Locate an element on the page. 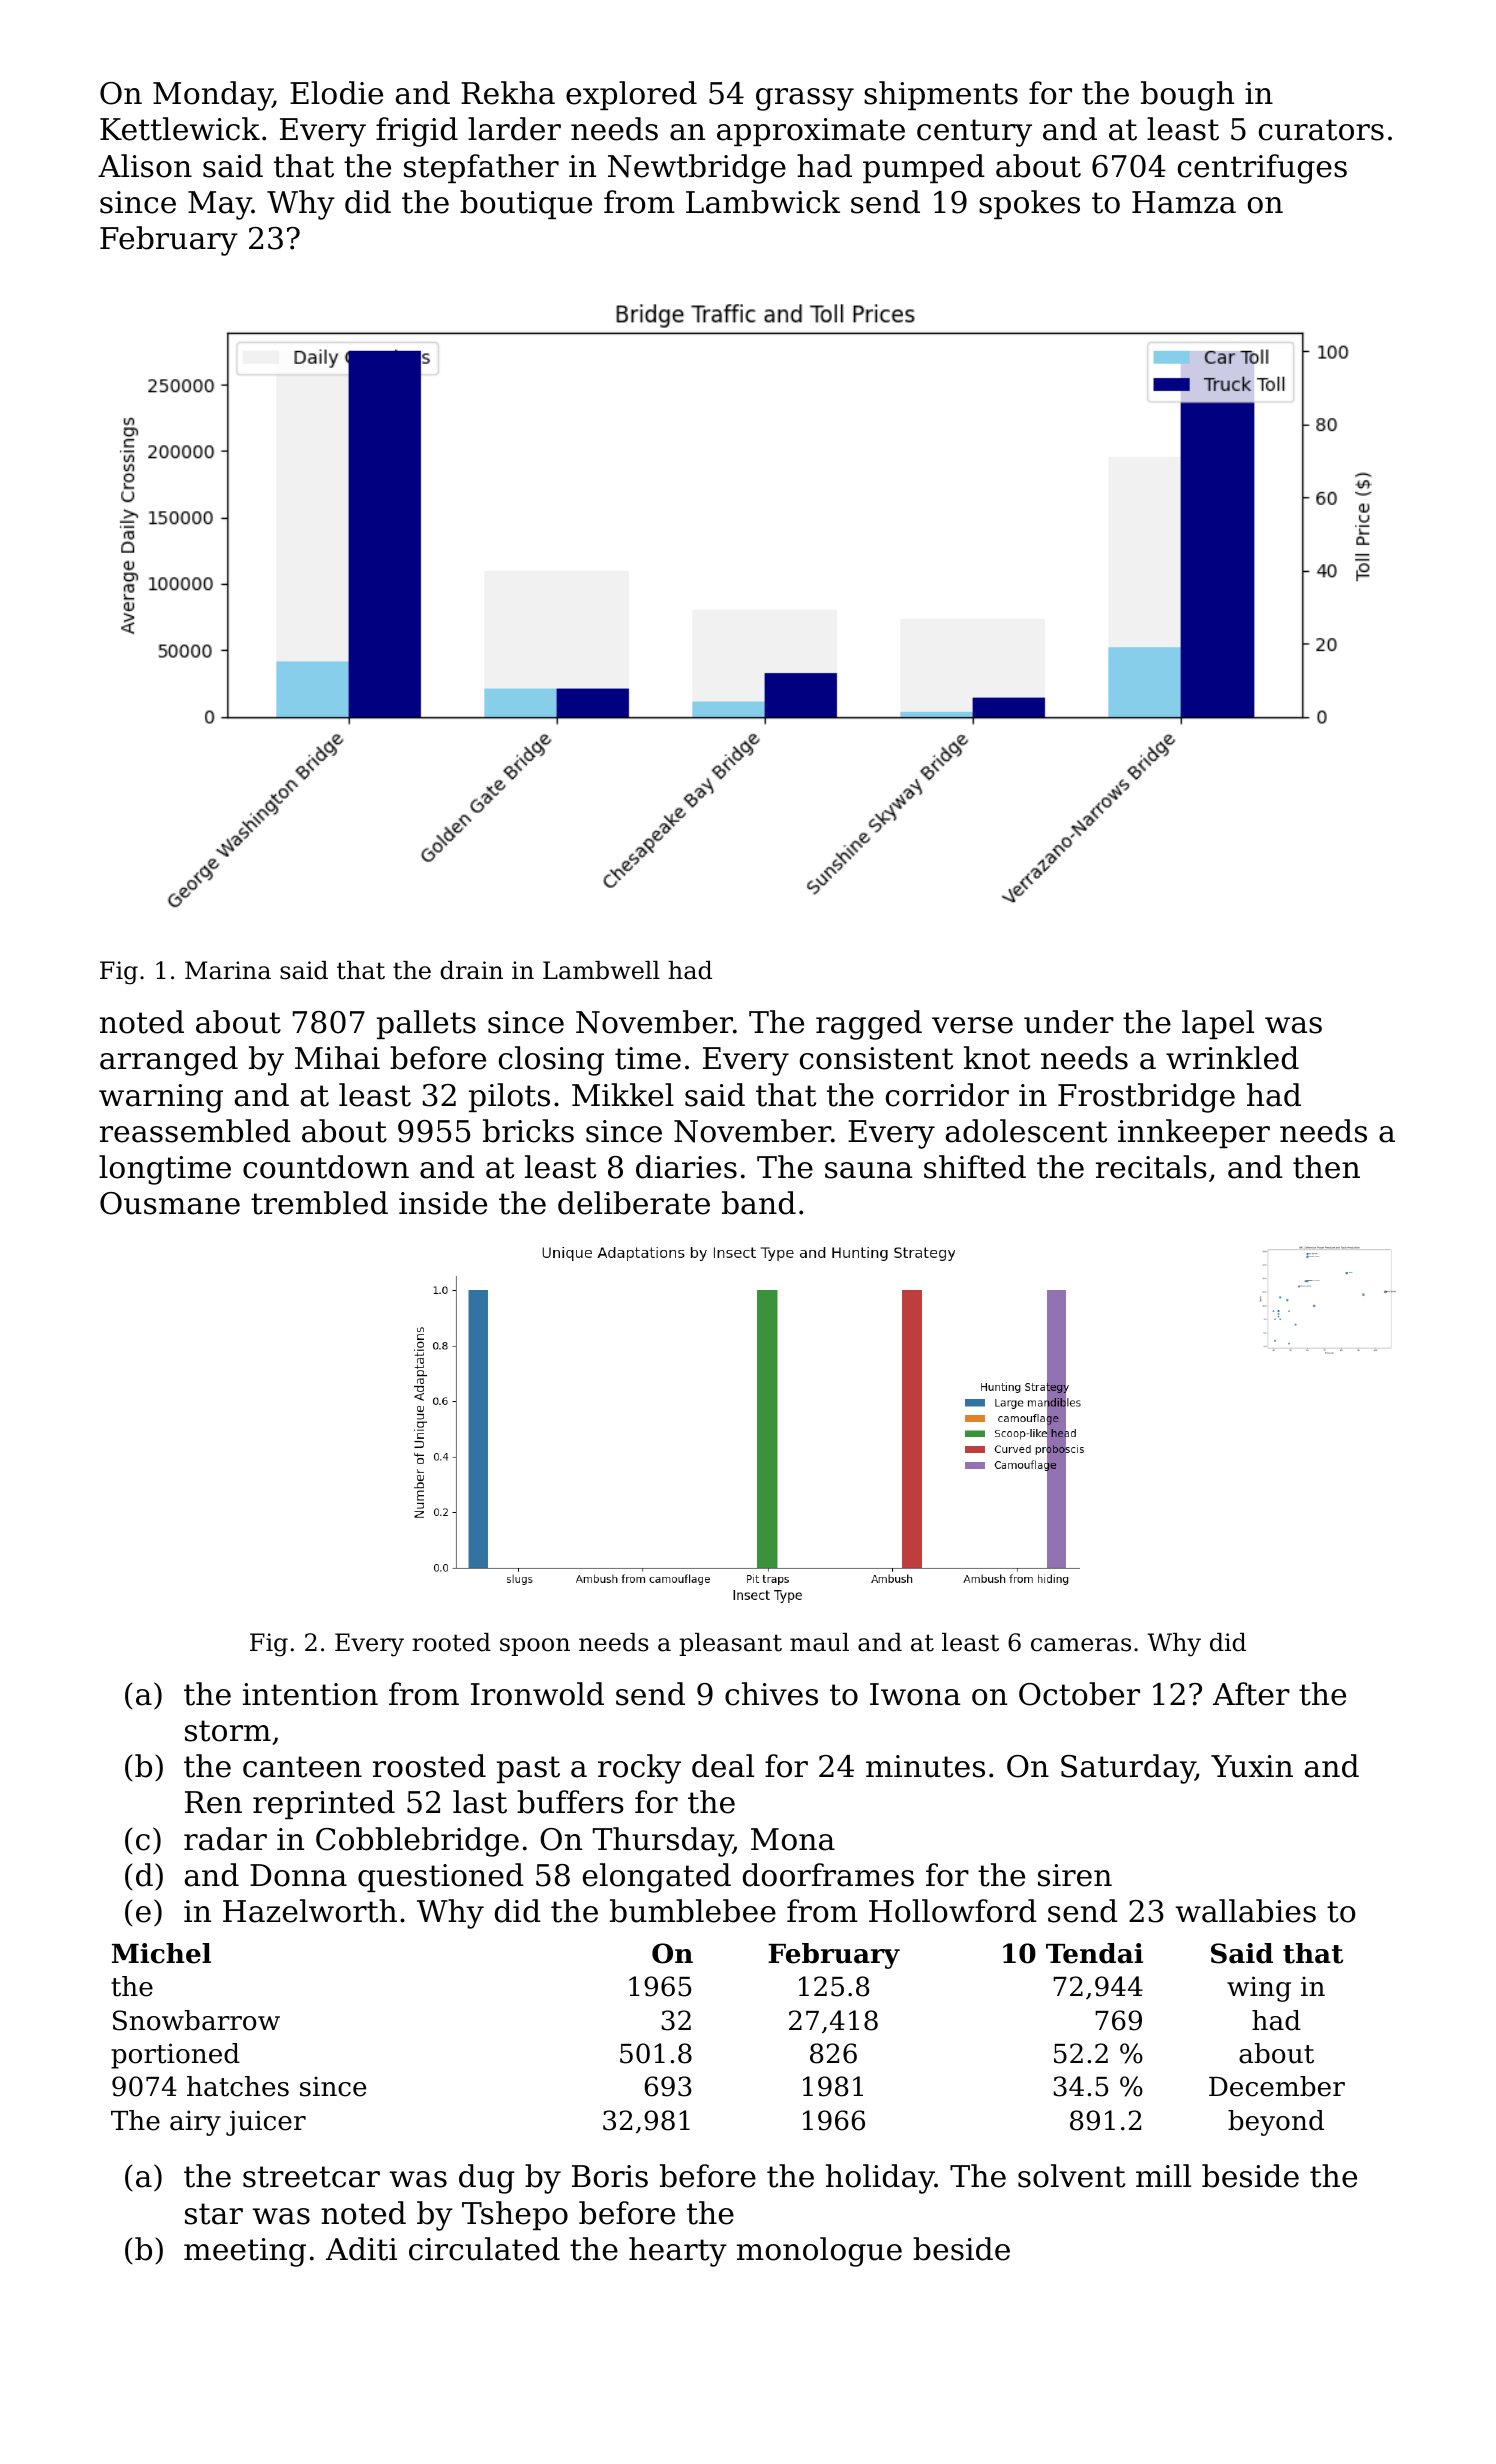 The image size is (1496, 2464). pallets is located at coordinates (426, 1024).
